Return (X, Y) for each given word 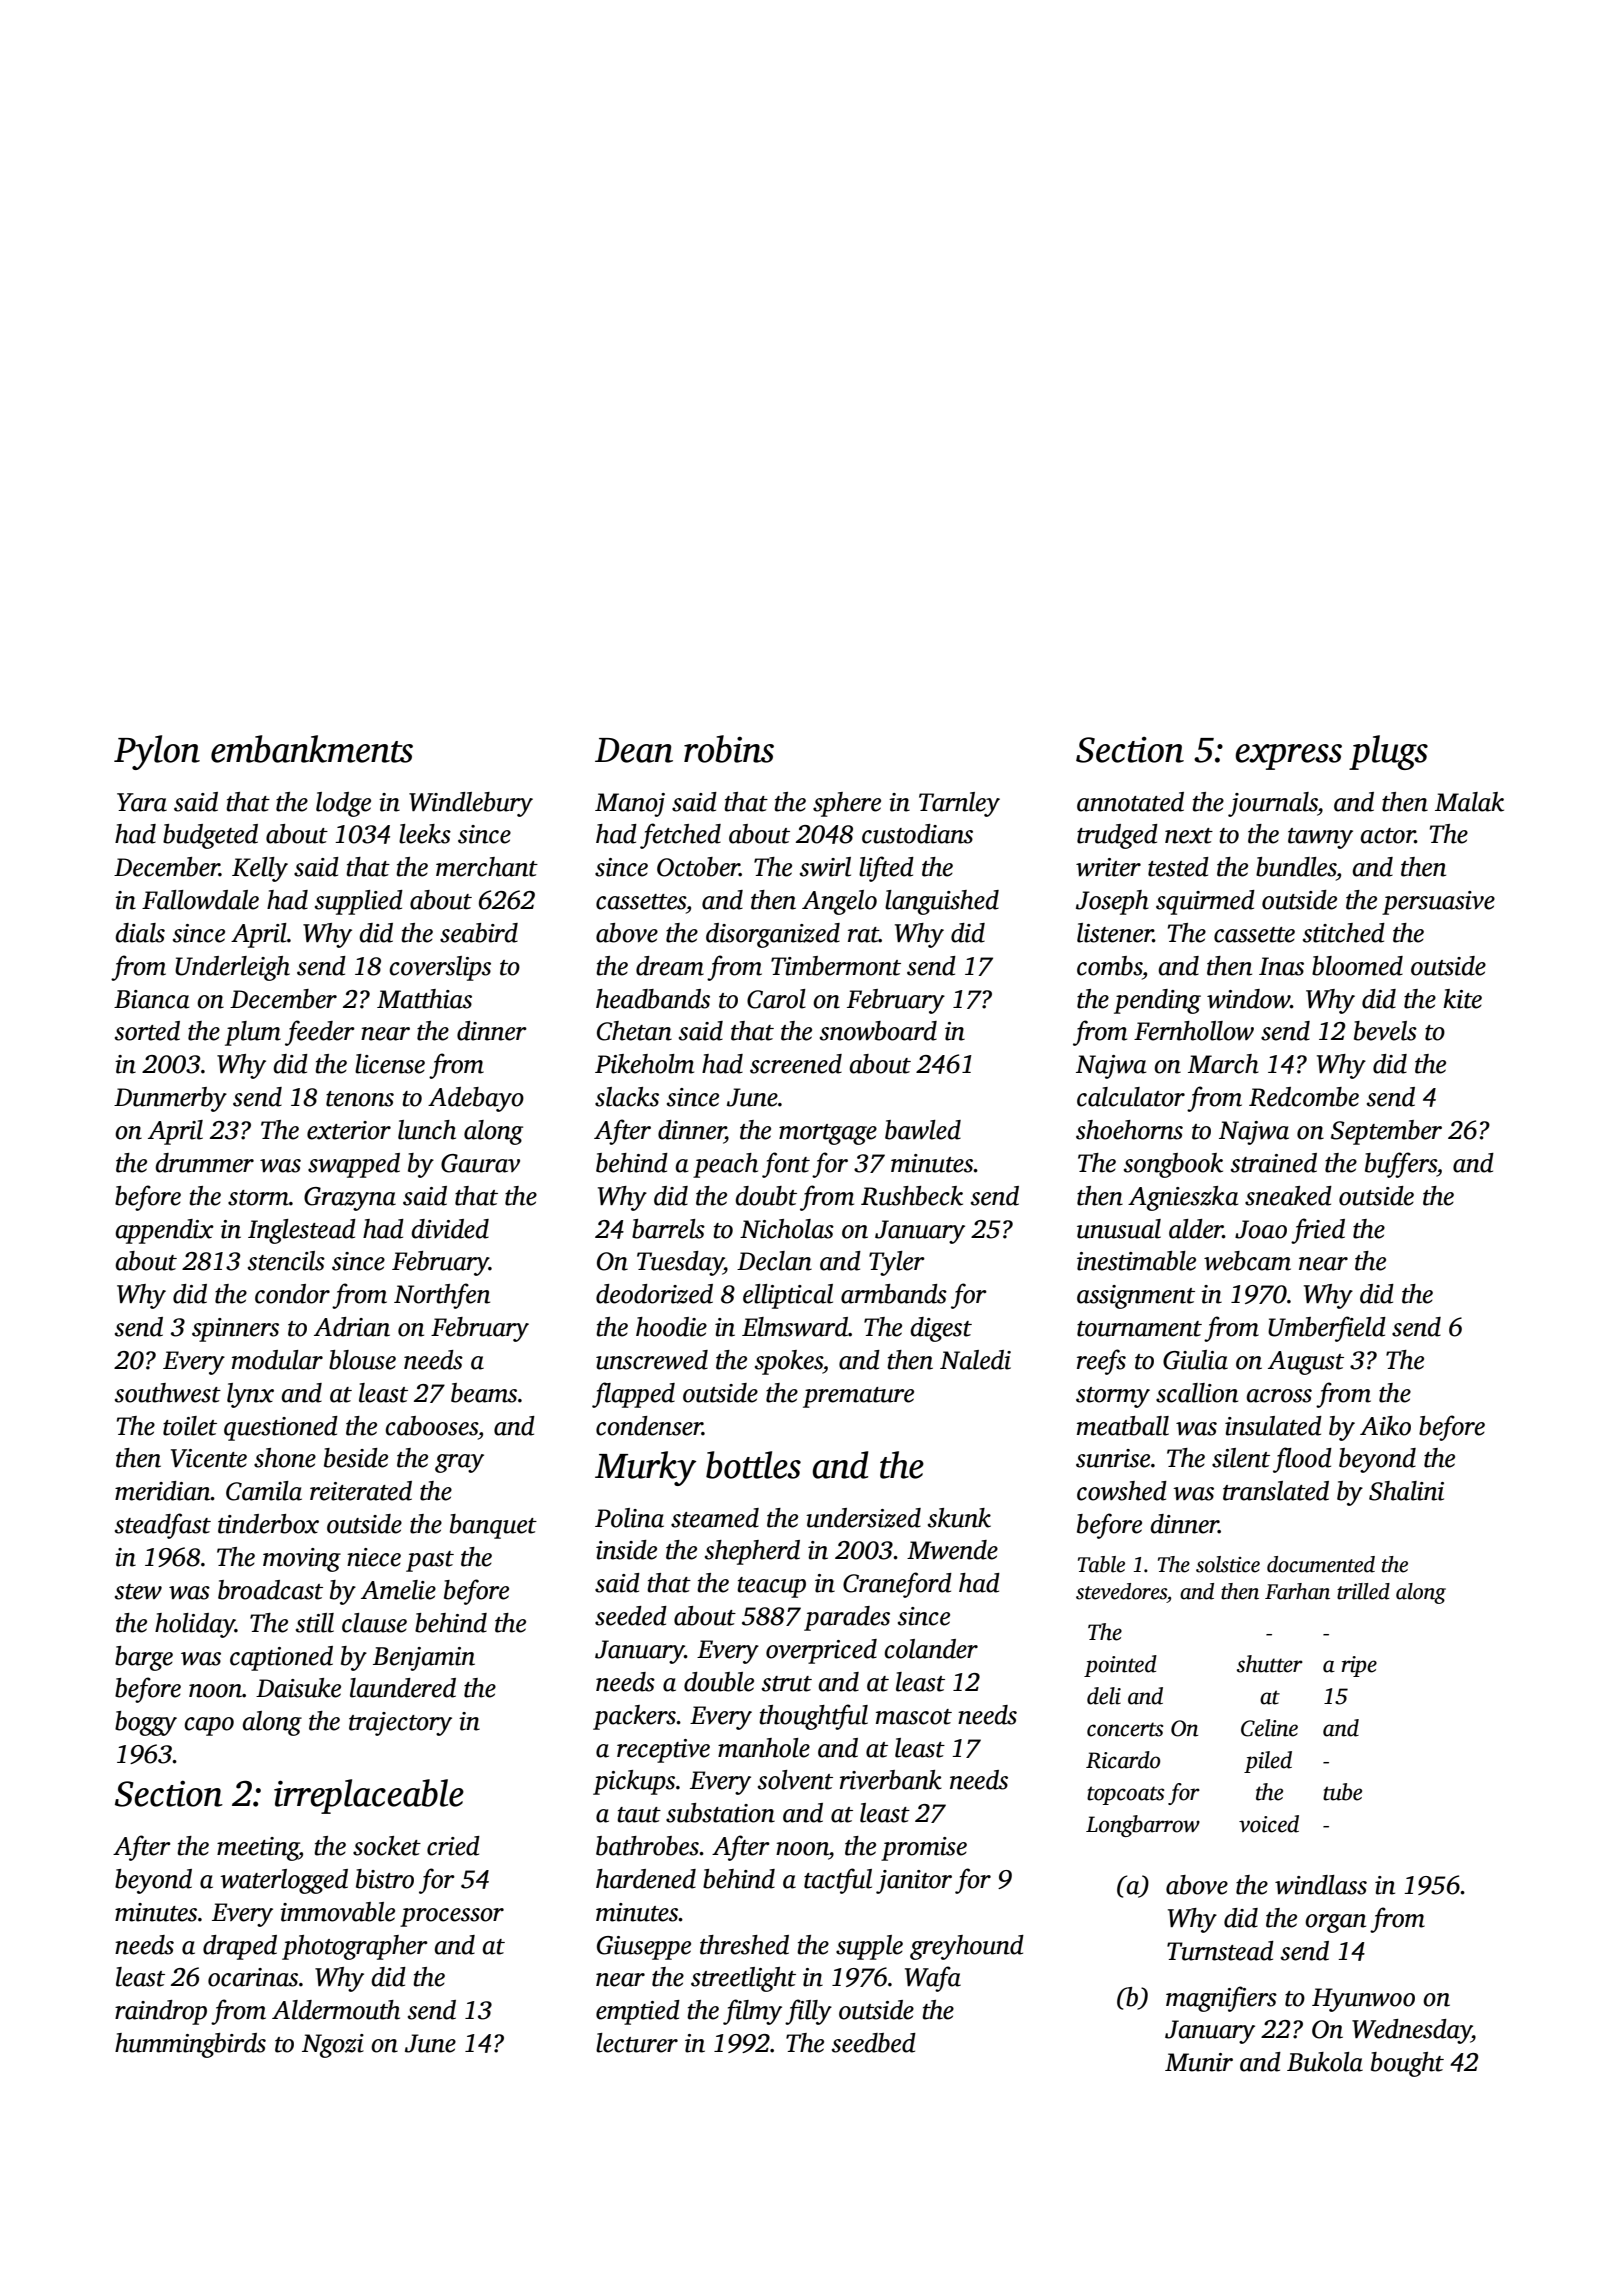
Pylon (157, 752)
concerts (1125, 1729)
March (1223, 1064)
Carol (776, 999)
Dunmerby (170, 1099)
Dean (634, 750)
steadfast (163, 1526)
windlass (1321, 1885)
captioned (281, 1658)
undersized (863, 1518)
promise (924, 1849)
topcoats (1125, 1795)
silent (1241, 1458)
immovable (337, 1912)
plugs (1388, 752)
